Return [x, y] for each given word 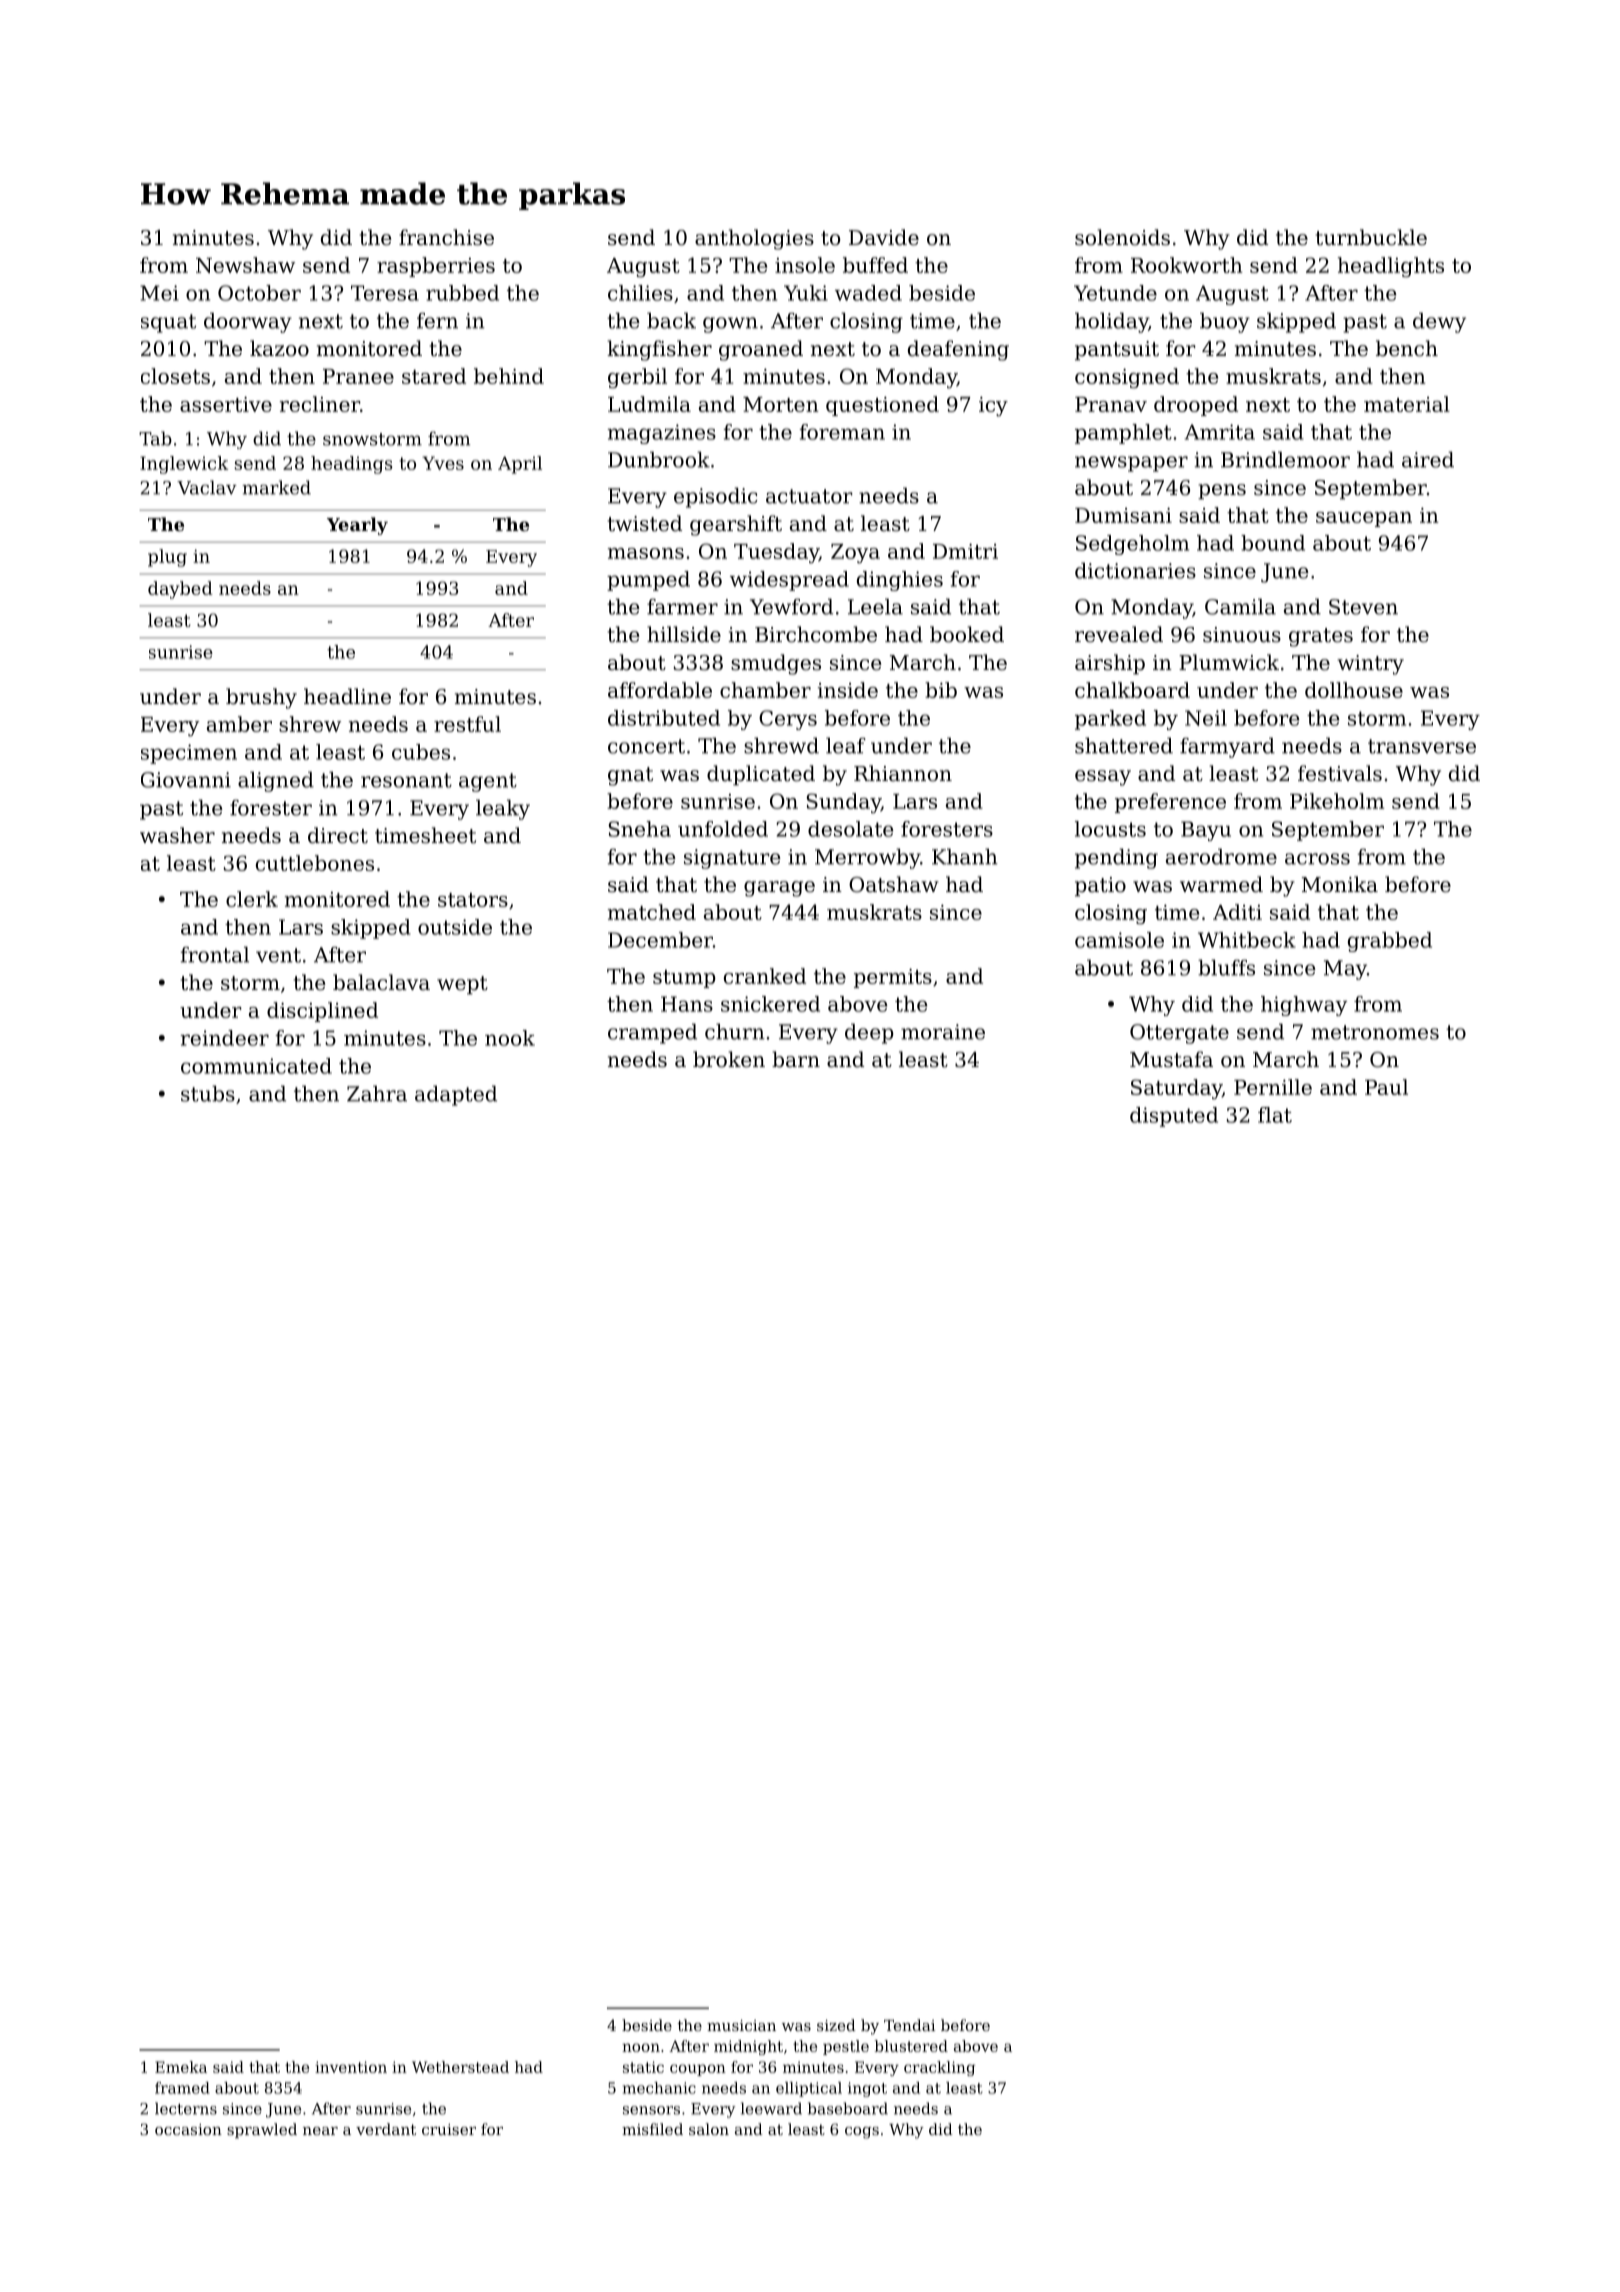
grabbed [1390, 942]
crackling [939, 2068]
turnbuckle [1371, 237]
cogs [862, 2133]
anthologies [754, 239]
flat [1275, 1115]
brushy [261, 698]
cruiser [449, 2129]
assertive [226, 404]
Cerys [788, 720]
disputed [1174, 1117]
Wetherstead [460, 2067]
